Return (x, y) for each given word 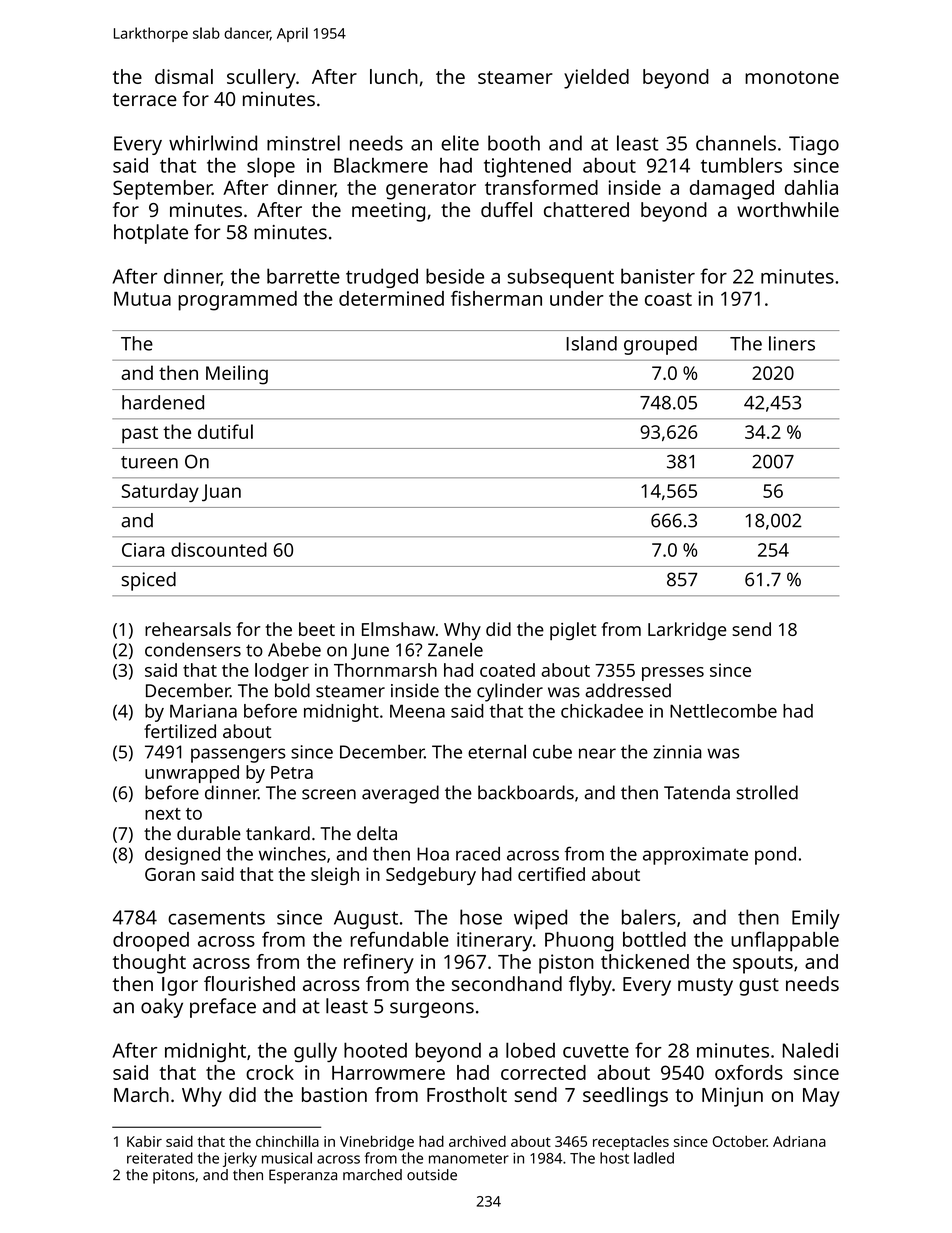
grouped (660, 345)
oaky (162, 1008)
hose (481, 917)
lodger (282, 672)
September (162, 190)
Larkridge (687, 631)
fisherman (496, 298)
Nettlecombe (723, 711)
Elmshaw (398, 629)
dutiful (225, 431)
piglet (573, 631)
